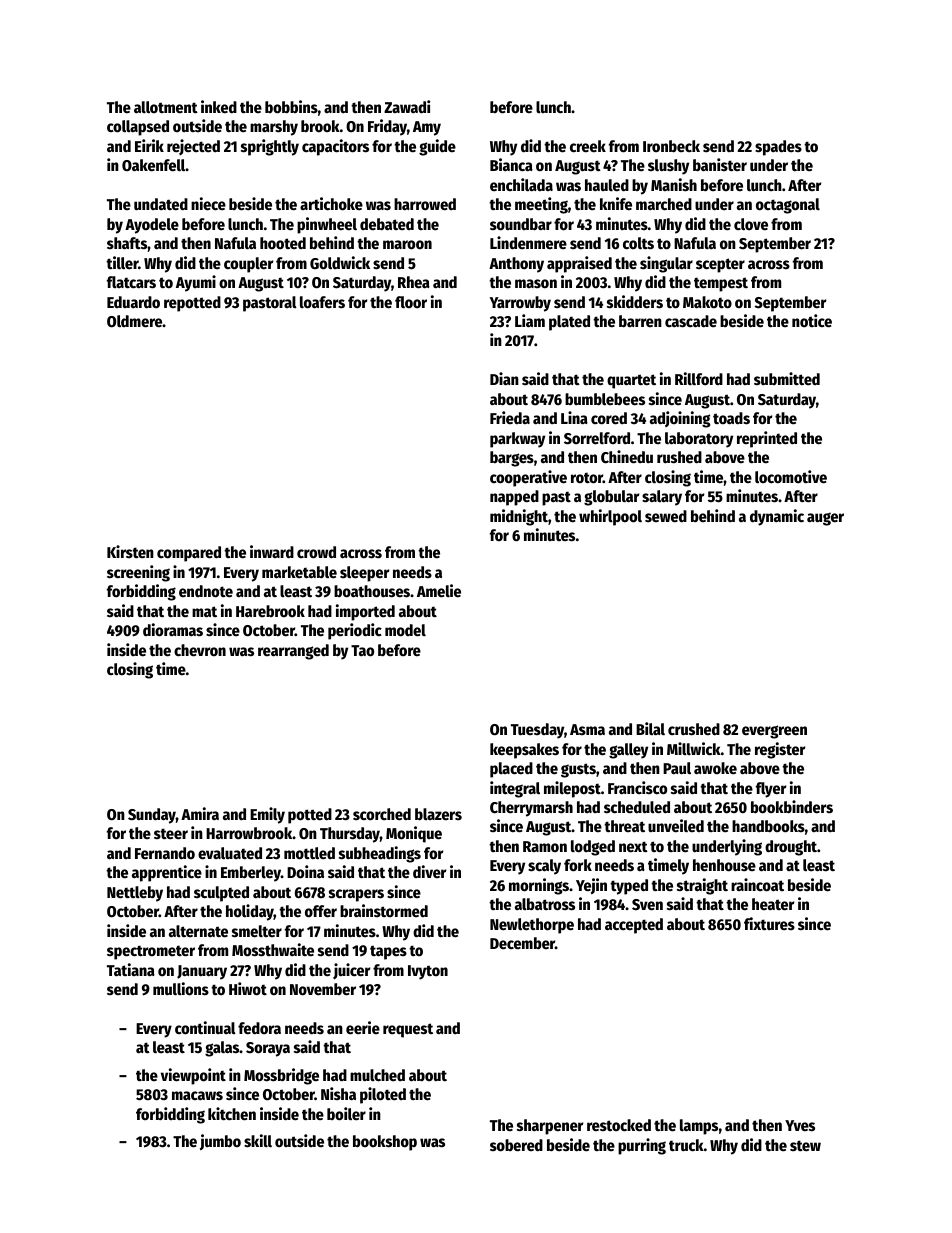 The height and width of the document is (1233, 952). Describe the element at coordinates (193, 1076) in the document. I see `viewpoint` at that location.
